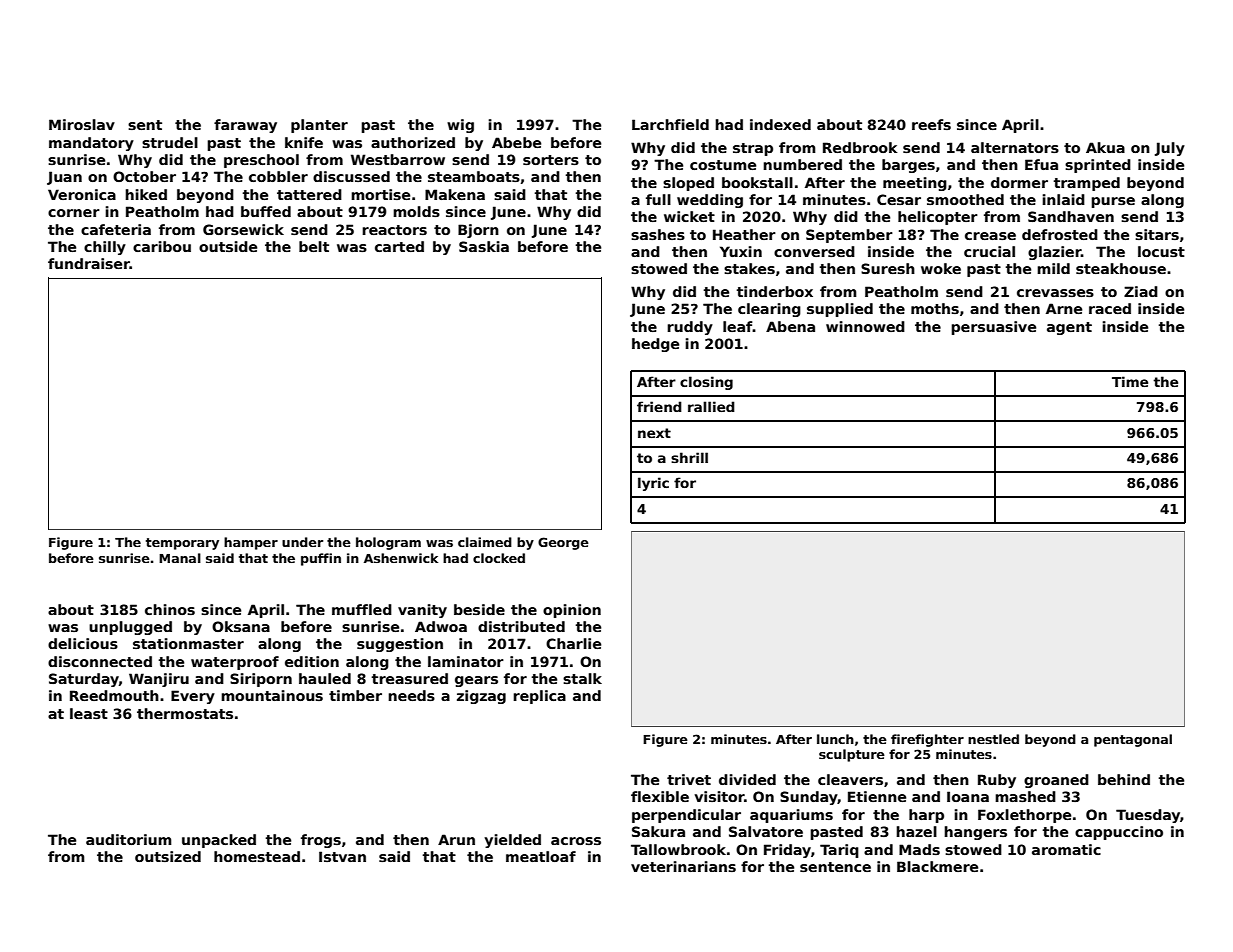  Describe the element at coordinates (1170, 149) in the page. I see `July` at that location.
